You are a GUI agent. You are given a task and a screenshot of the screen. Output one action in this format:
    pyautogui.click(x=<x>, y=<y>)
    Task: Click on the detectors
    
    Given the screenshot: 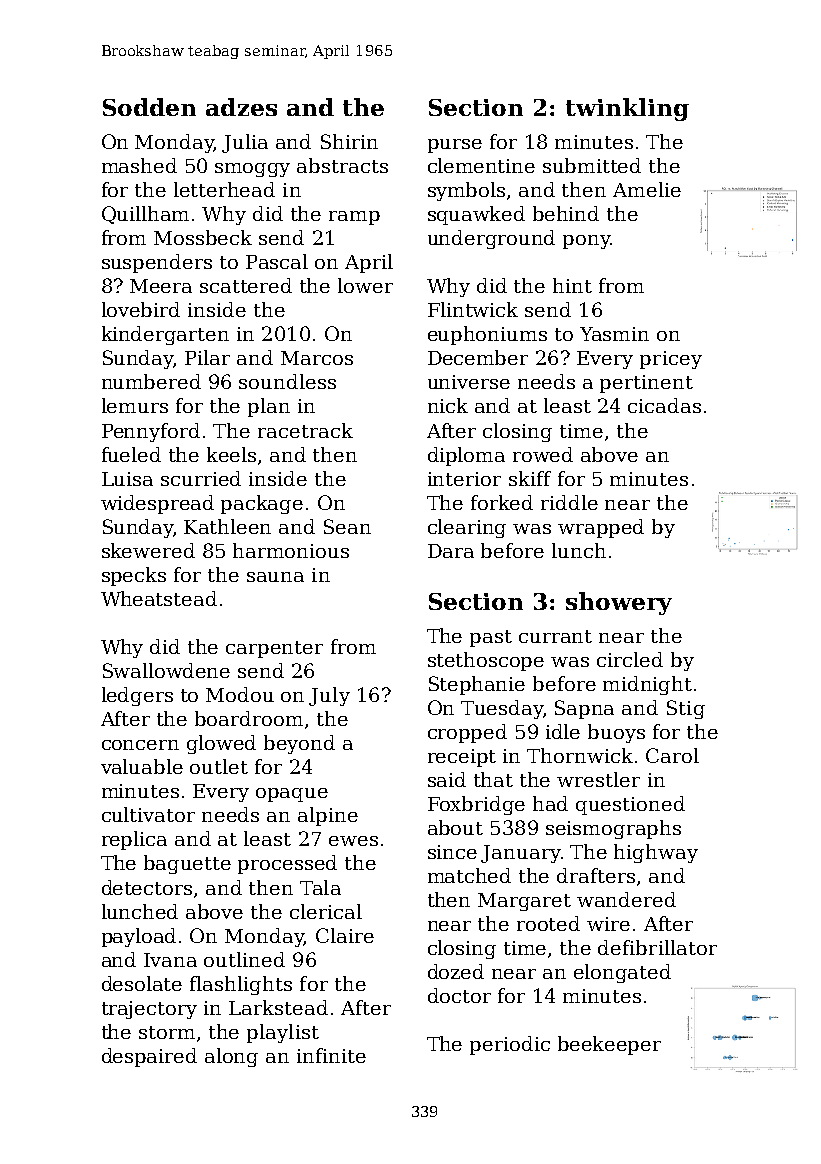 What is the action you would take?
    pyautogui.click(x=147, y=887)
